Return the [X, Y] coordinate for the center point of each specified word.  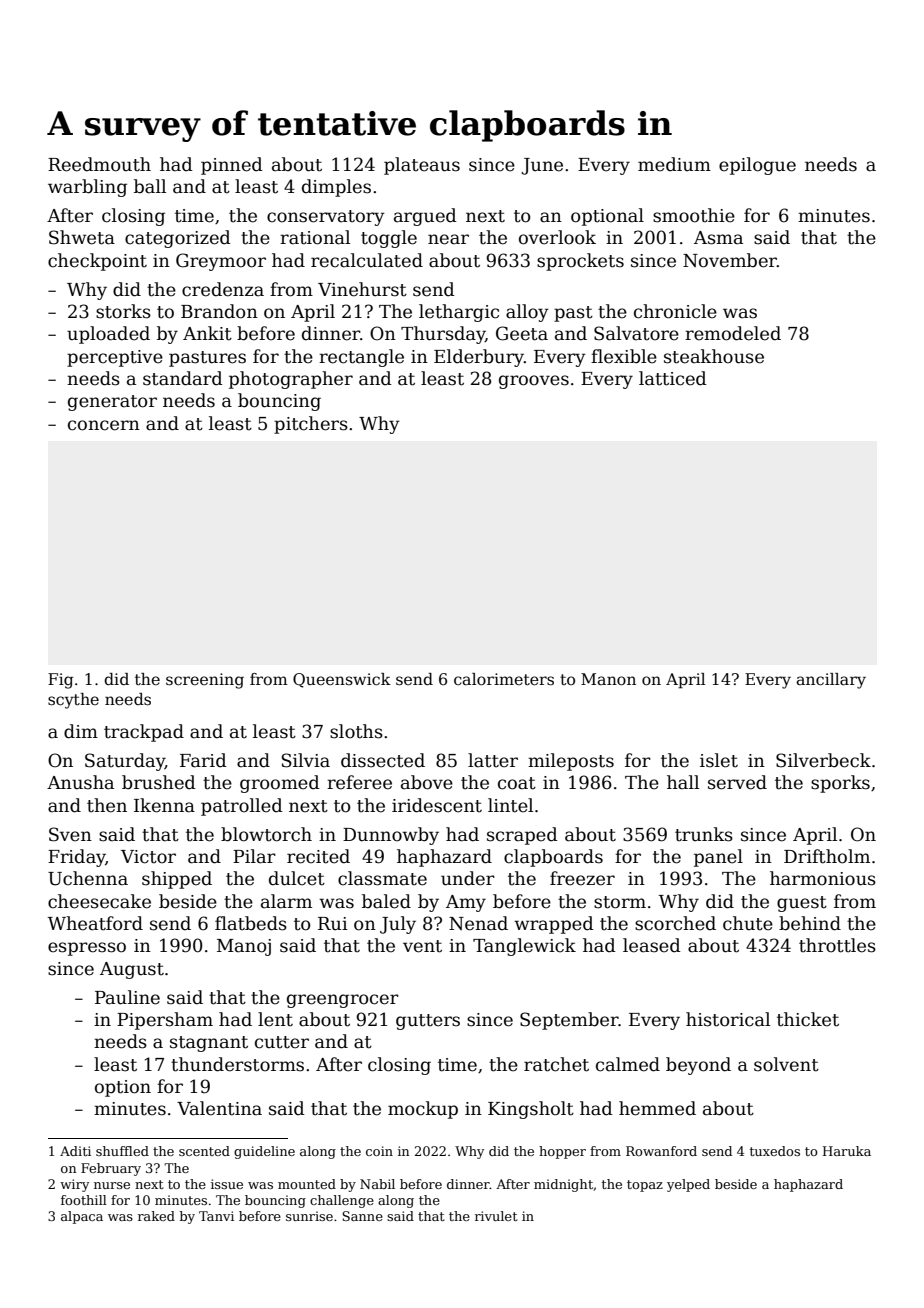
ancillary [831, 681]
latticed [673, 378]
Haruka [847, 1151]
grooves [534, 382]
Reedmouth [99, 164]
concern [104, 425]
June [542, 166]
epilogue [757, 166]
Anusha [80, 782]
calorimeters [504, 679]
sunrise [309, 1216]
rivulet [496, 1216]
